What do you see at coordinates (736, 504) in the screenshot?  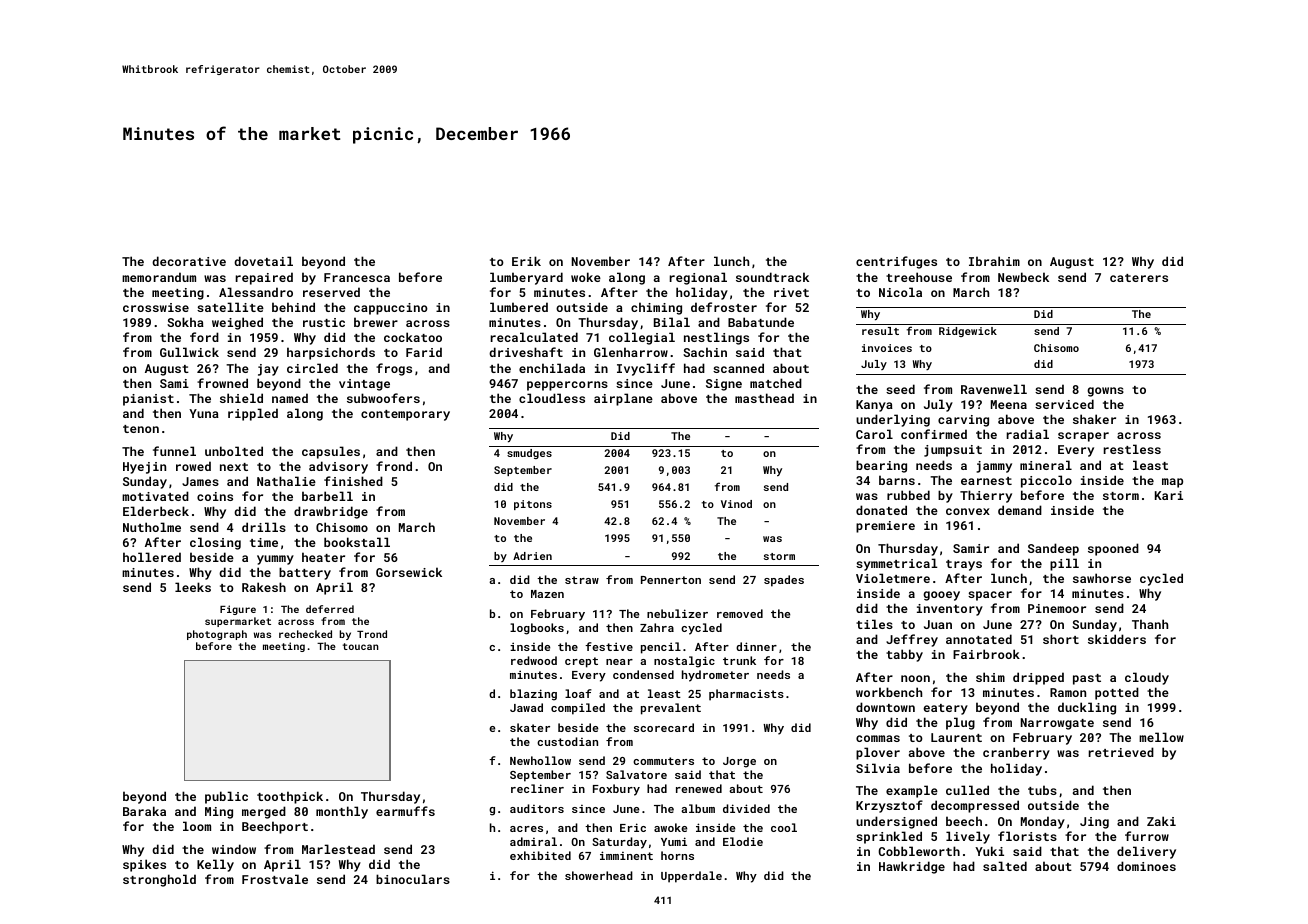 I see `Vinod` at bounding box center [736, 504].
